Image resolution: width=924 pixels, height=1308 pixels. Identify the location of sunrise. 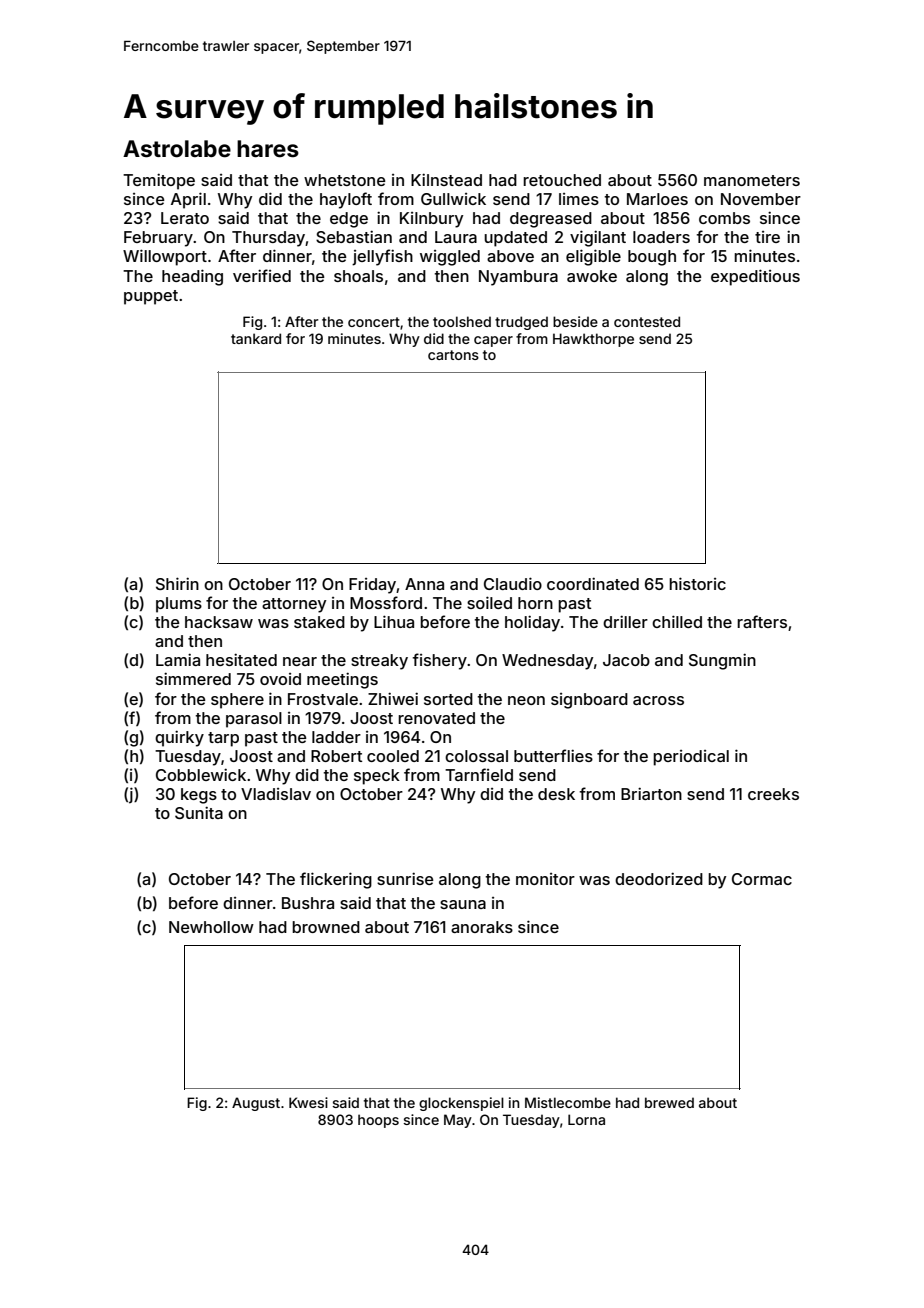
(405, 878).
